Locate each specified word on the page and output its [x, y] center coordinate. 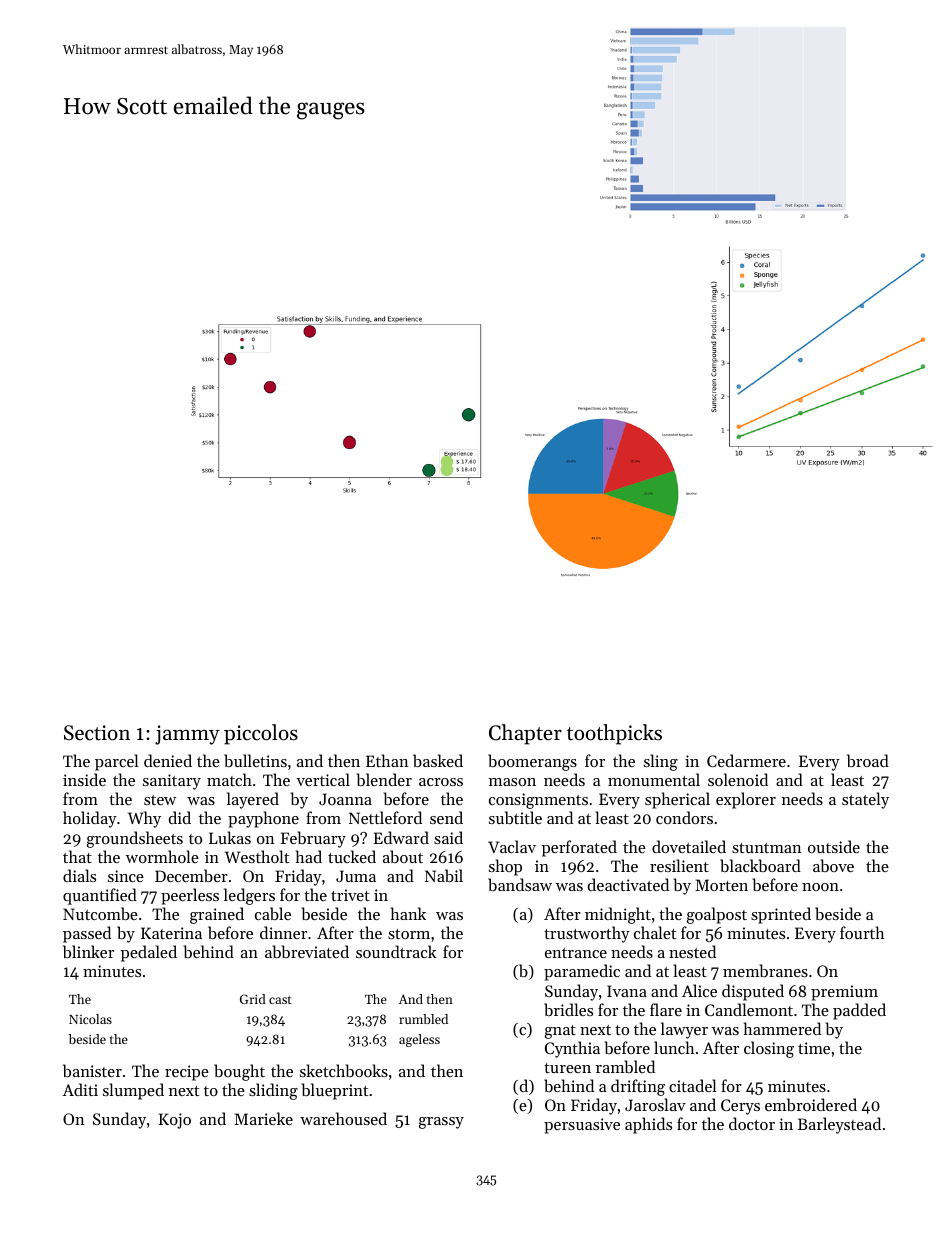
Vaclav [512, 846]
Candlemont [749, 1009]
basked [438, 760]
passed [87, 934]
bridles [568, 1009]
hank [408, 913]
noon [820, 887]
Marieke [263, 1118]
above [833, 865]
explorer [746, 800]
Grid [253, 999]
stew [160, 800]
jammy [187, 735]
